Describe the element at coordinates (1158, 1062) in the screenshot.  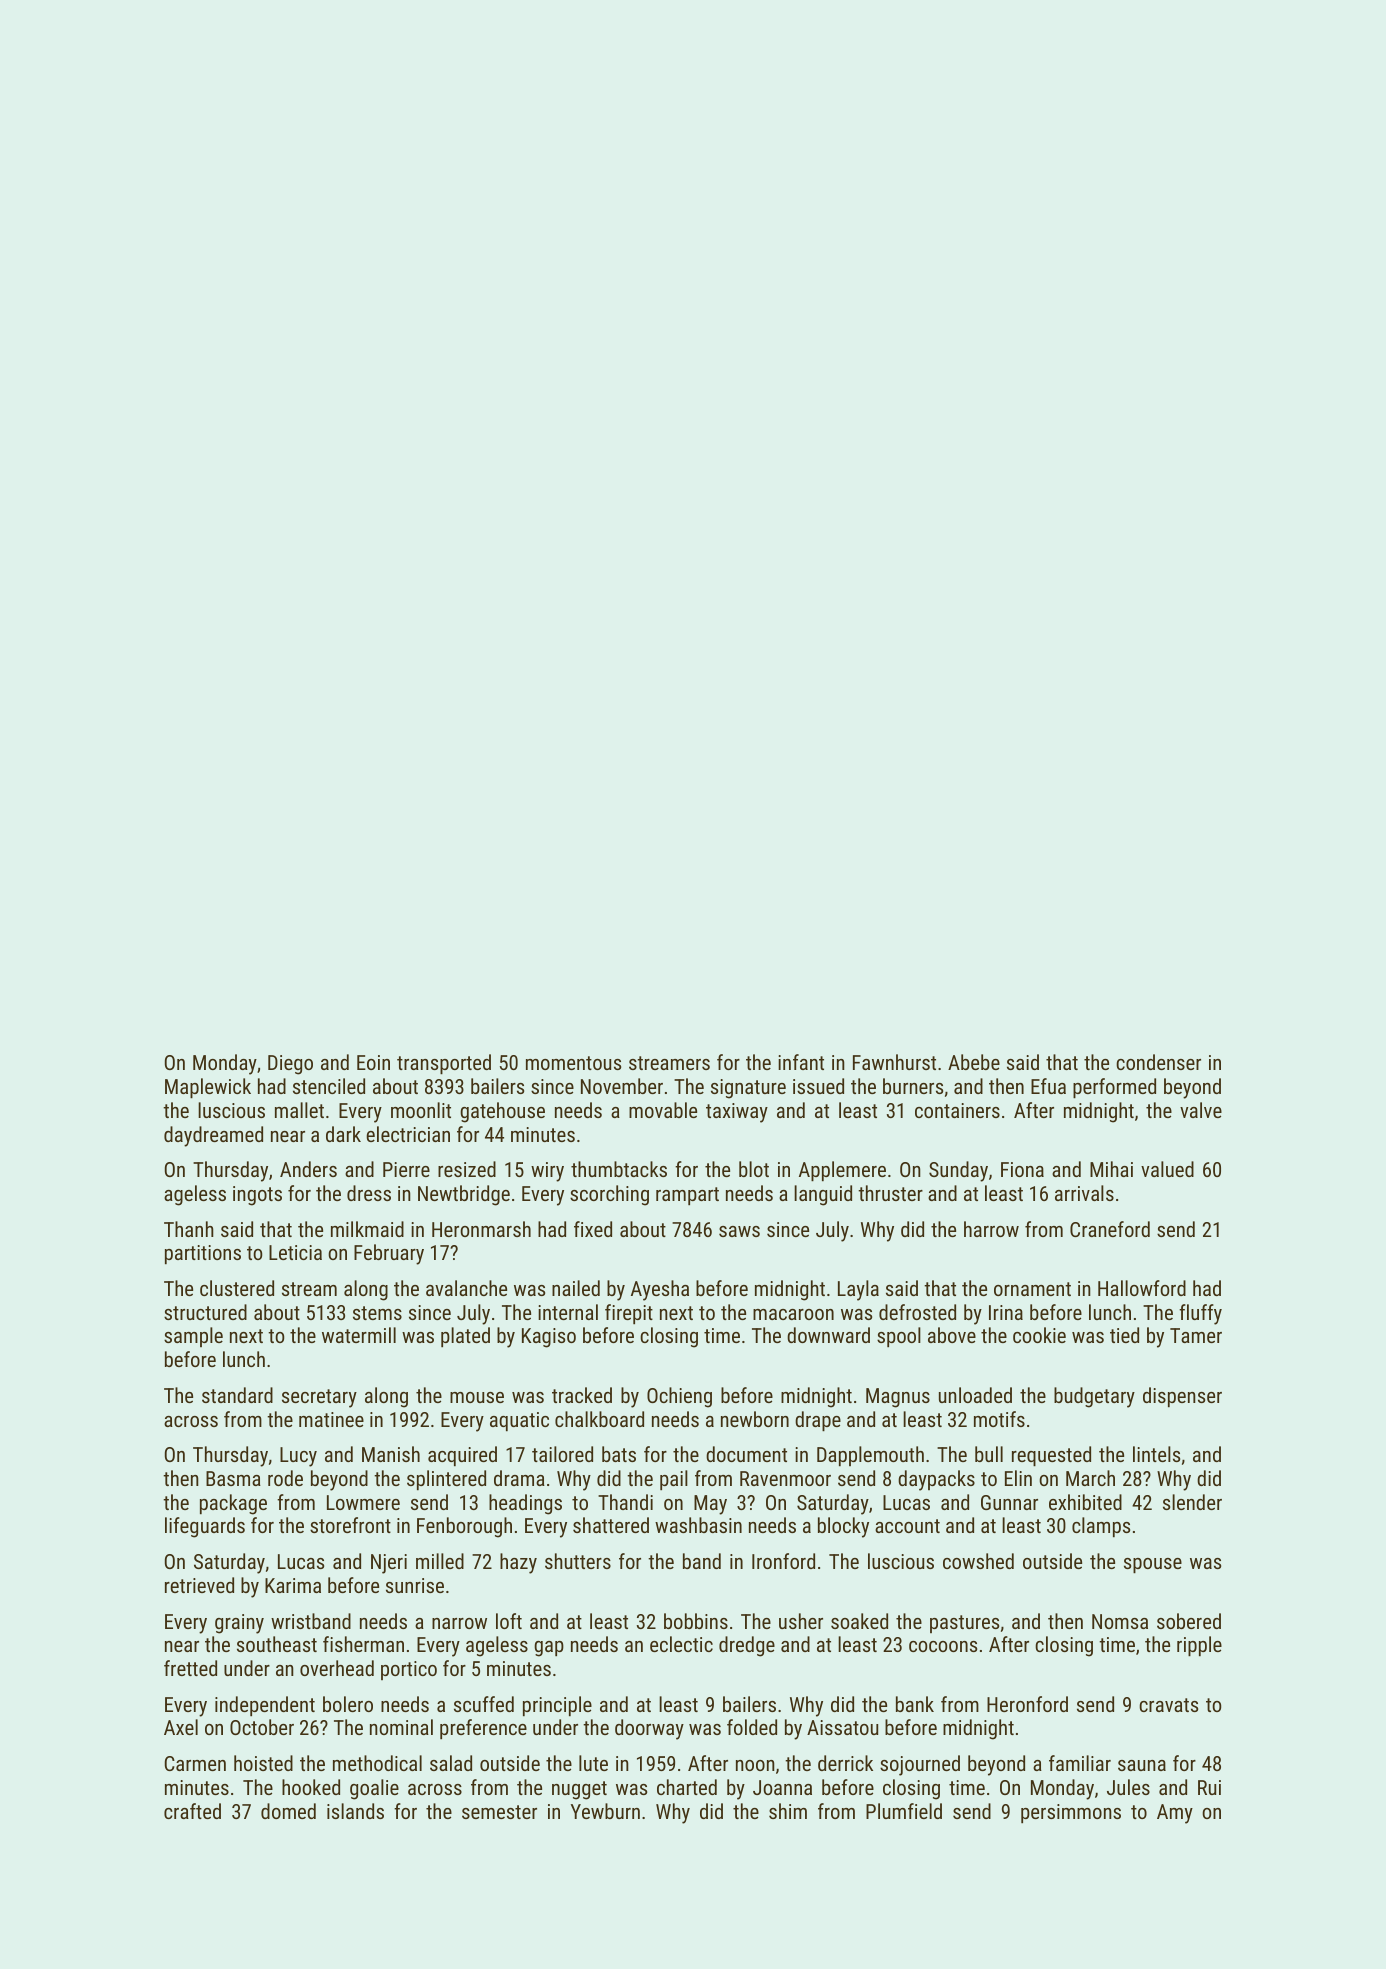
I see `condenser` at that location.
